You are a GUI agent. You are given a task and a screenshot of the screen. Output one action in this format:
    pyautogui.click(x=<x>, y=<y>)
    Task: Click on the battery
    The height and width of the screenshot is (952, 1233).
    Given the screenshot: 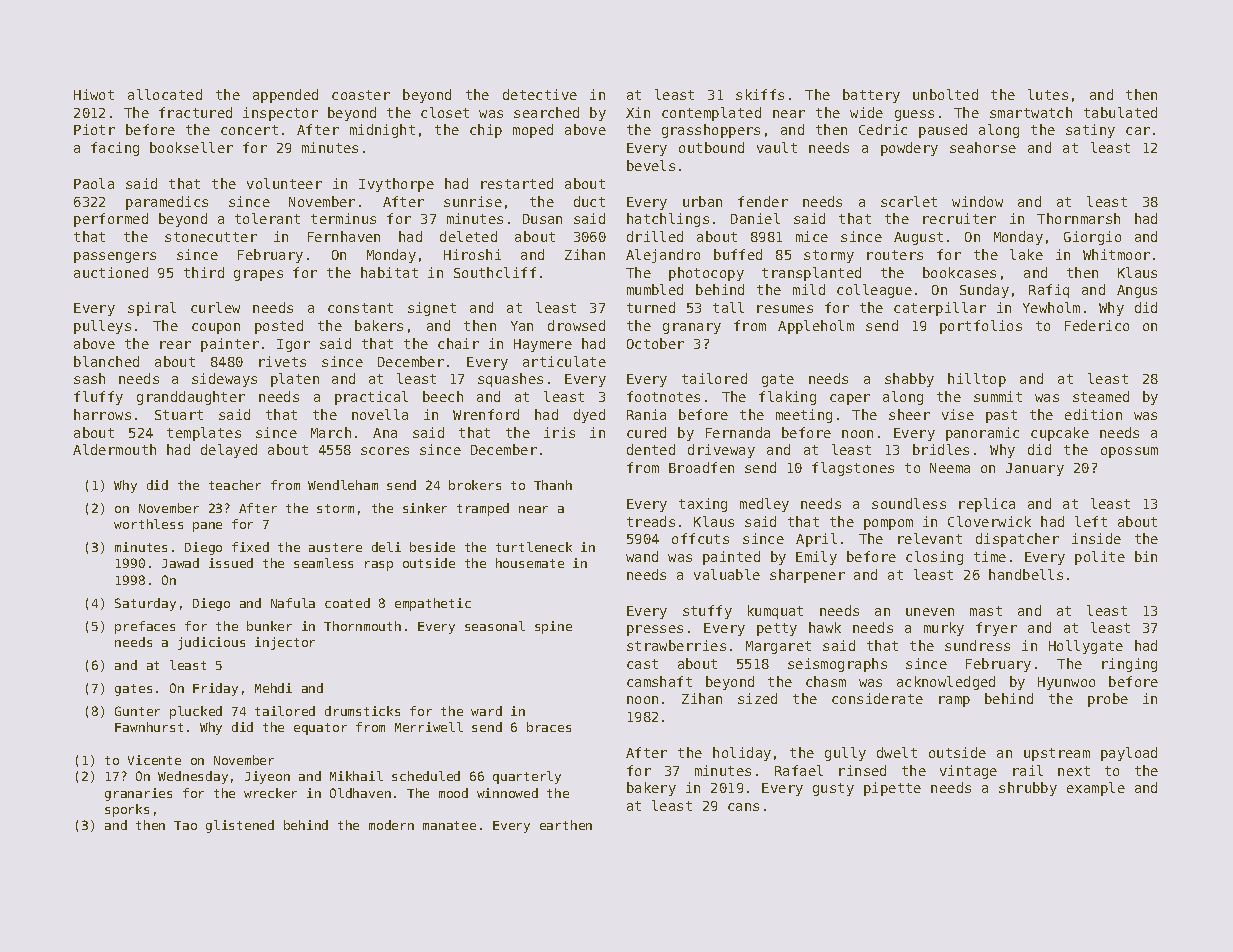 What is the action you would take?
    pyautogui.click(x=871, y=96)
